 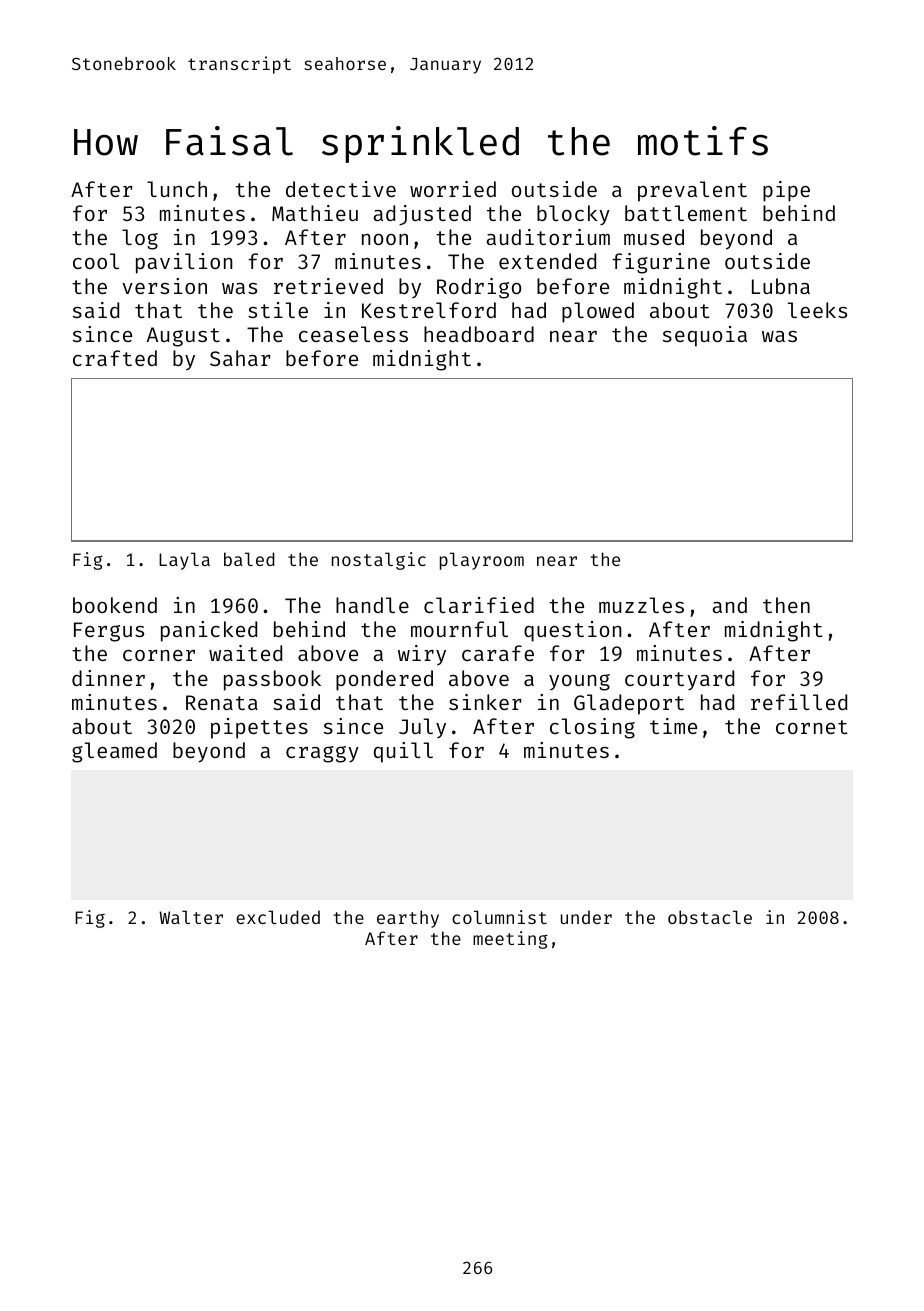 I want to click on adjusted, so click(x=422, y=215).
